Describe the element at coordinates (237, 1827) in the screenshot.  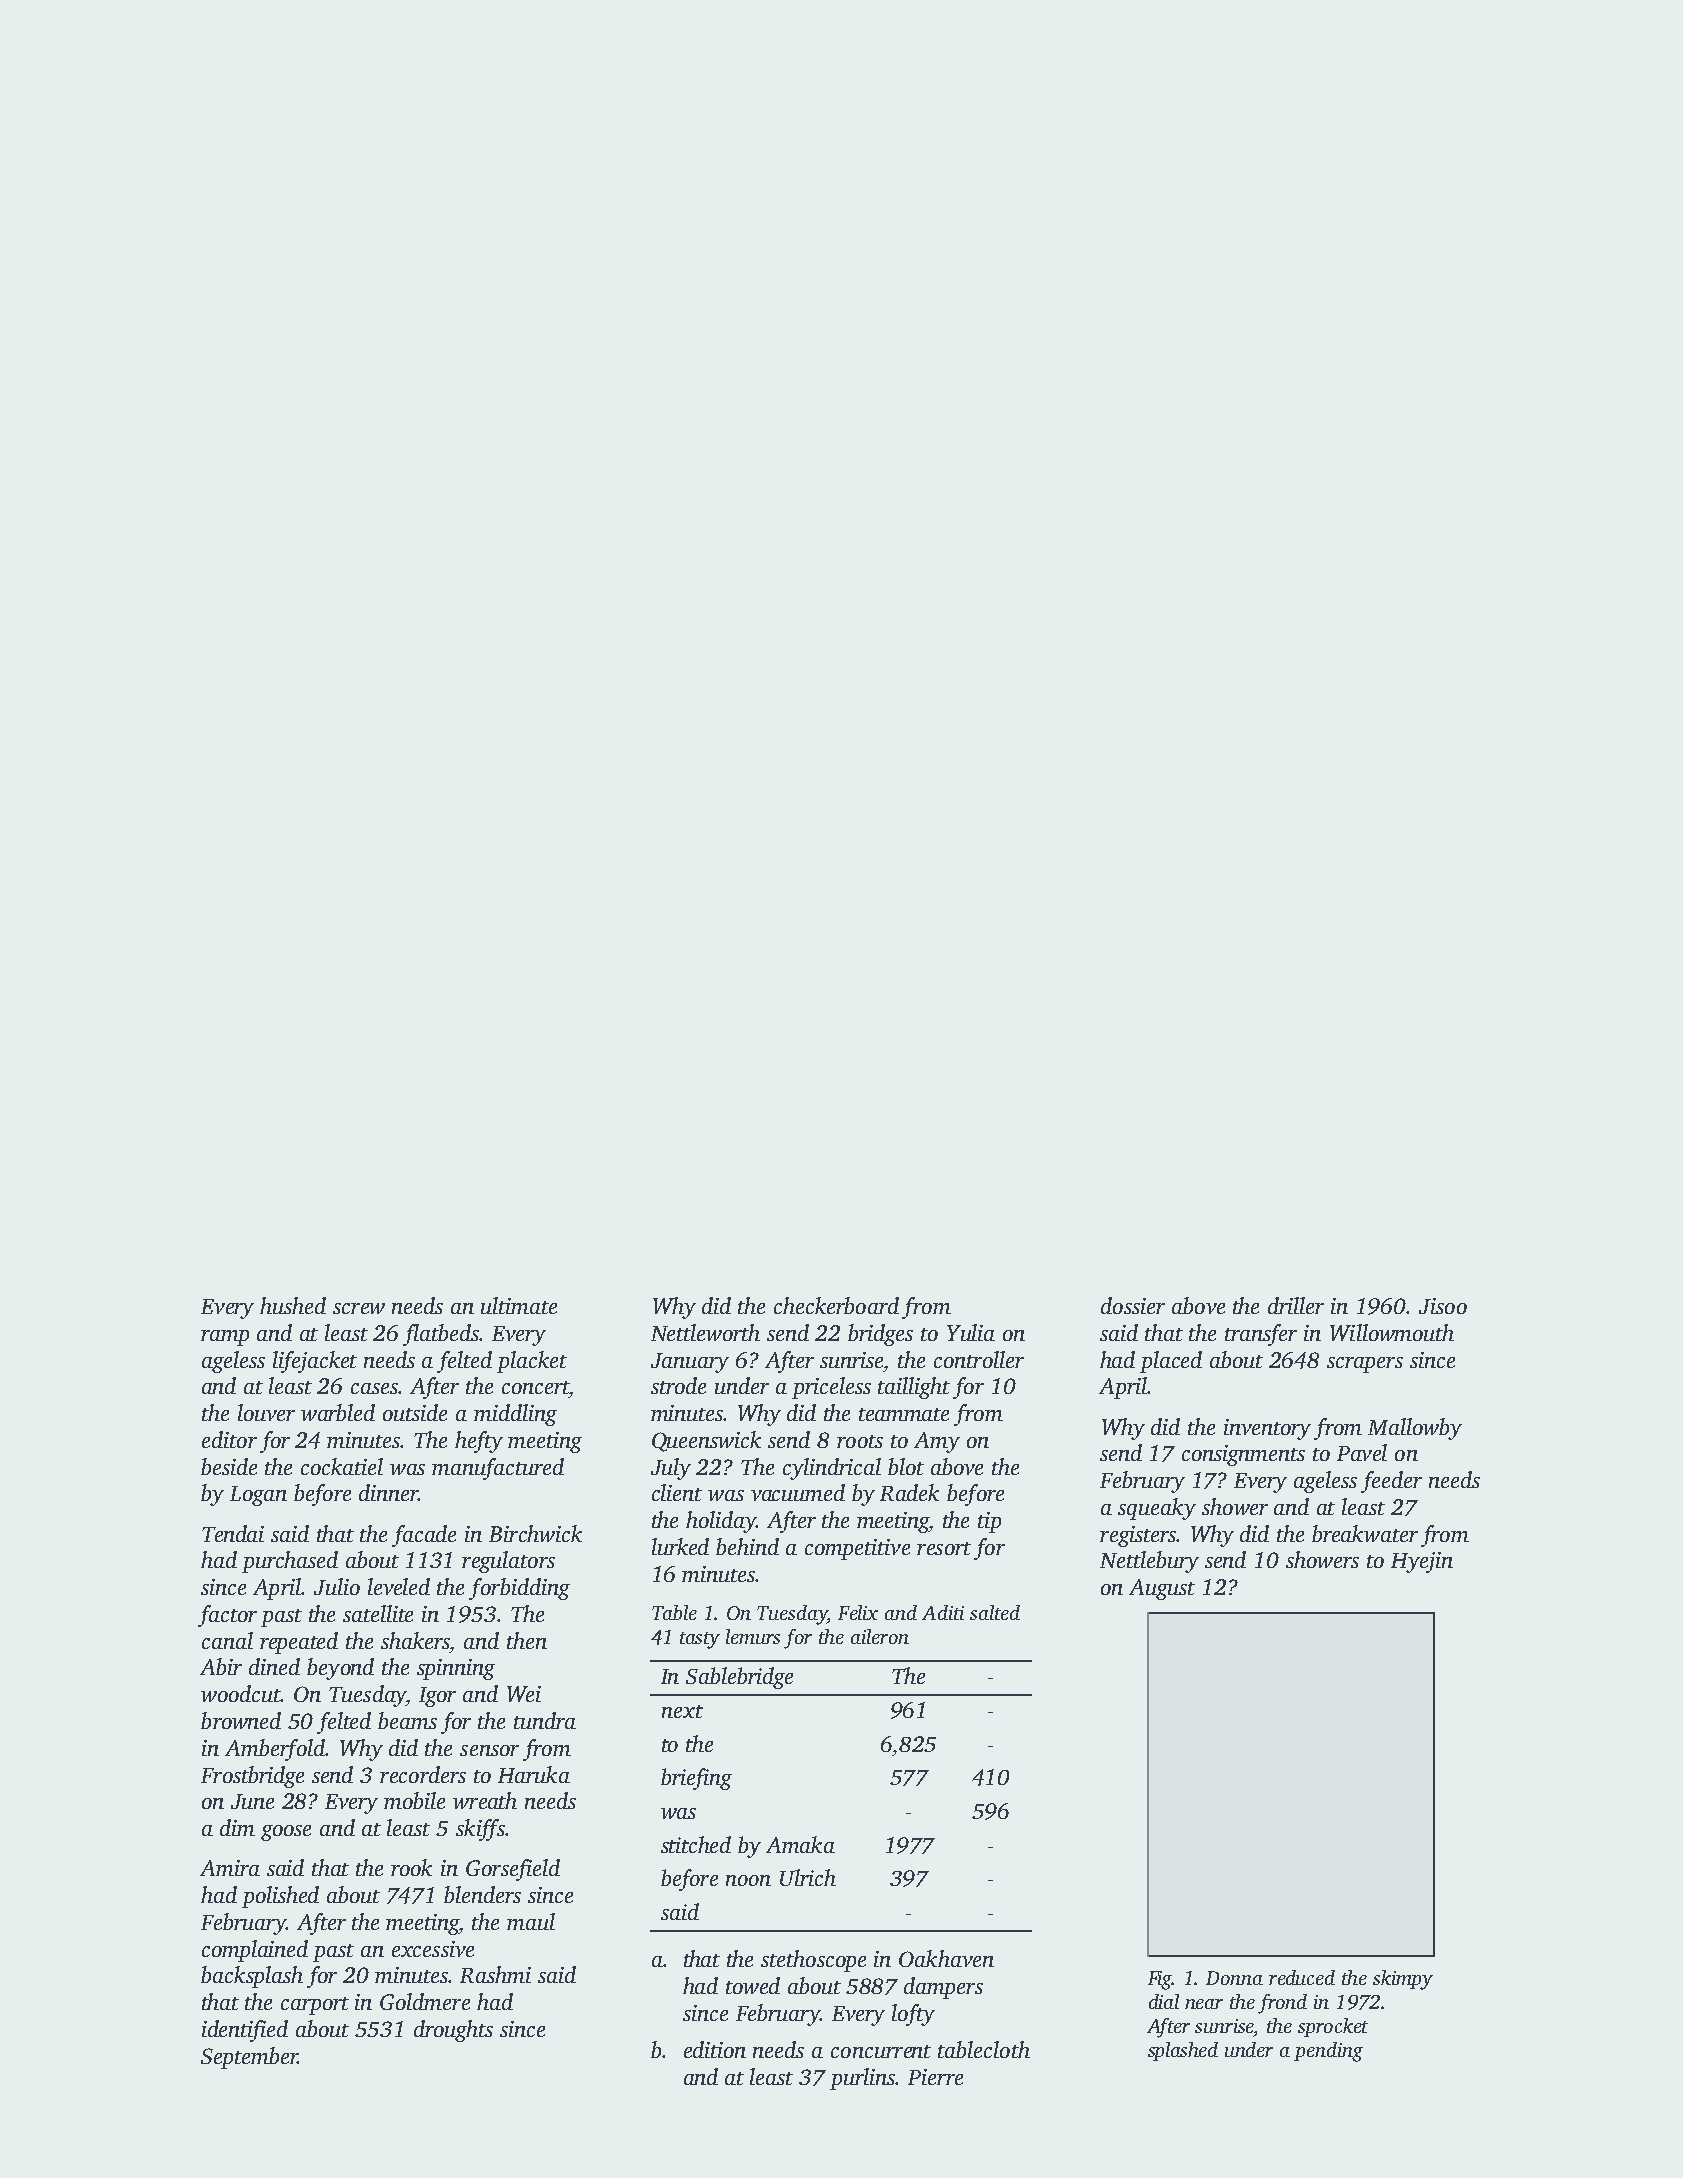
I see `dim` at that location.
